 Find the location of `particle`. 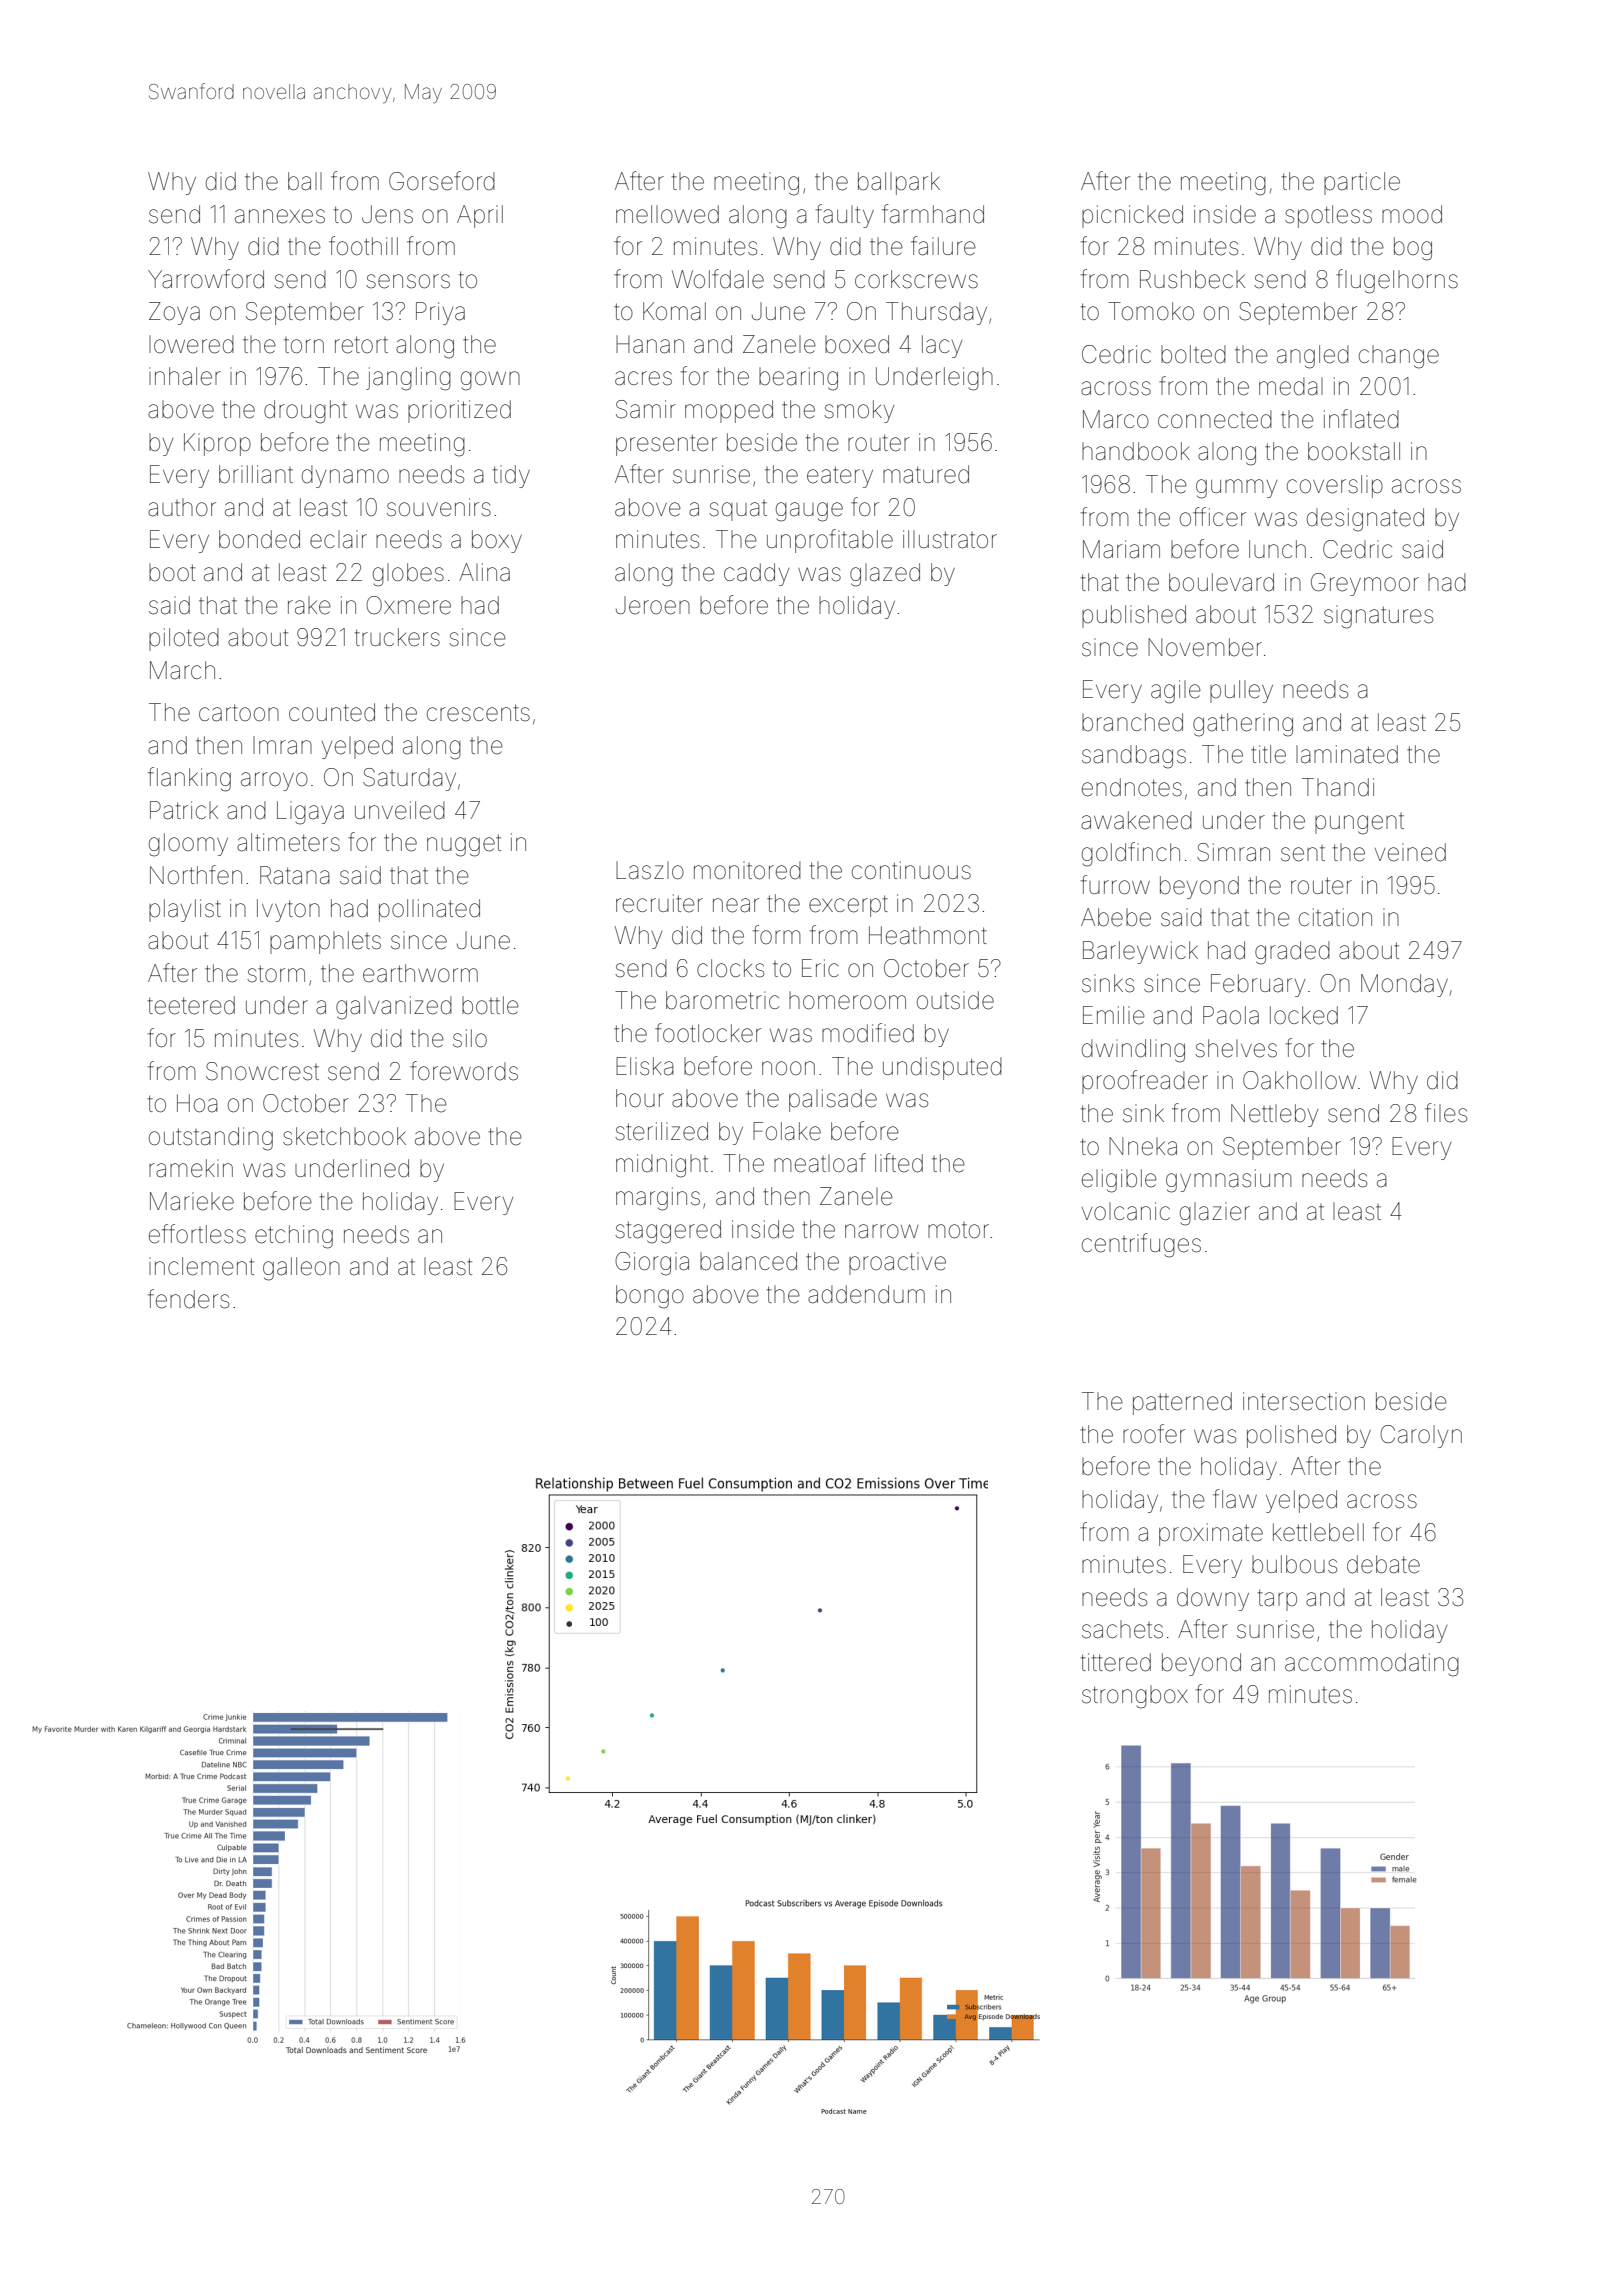

particle is located at coordinates (1362, 183).
